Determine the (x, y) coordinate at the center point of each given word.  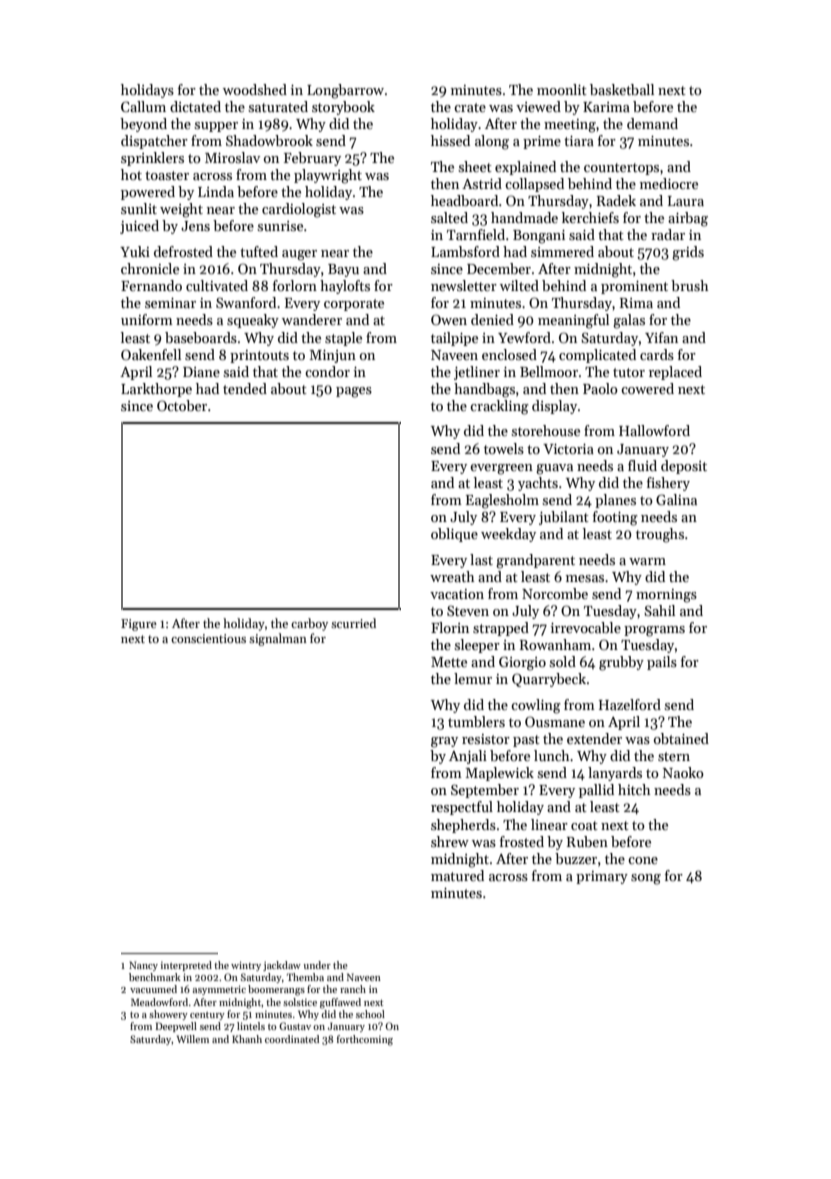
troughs (660, 535)
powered (148, 193)
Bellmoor (549, 371)
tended (245, 388)
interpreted (186, 966)
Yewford (524, 337)
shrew (450, 841)
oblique (454, 535)
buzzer (576, 858)
